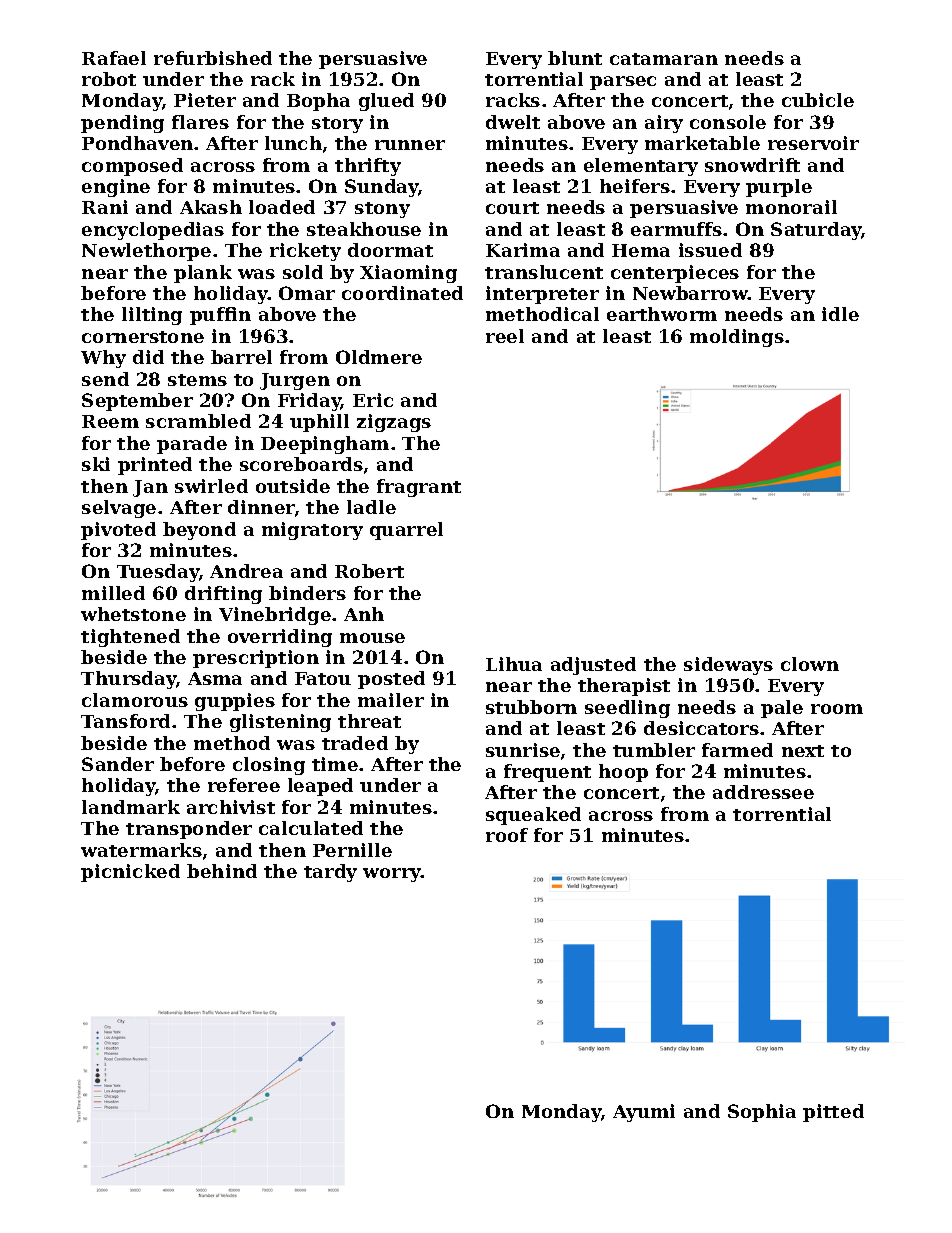 This screenshot has width=952, height=1233. I want to click on glued, so click(386, 102).
